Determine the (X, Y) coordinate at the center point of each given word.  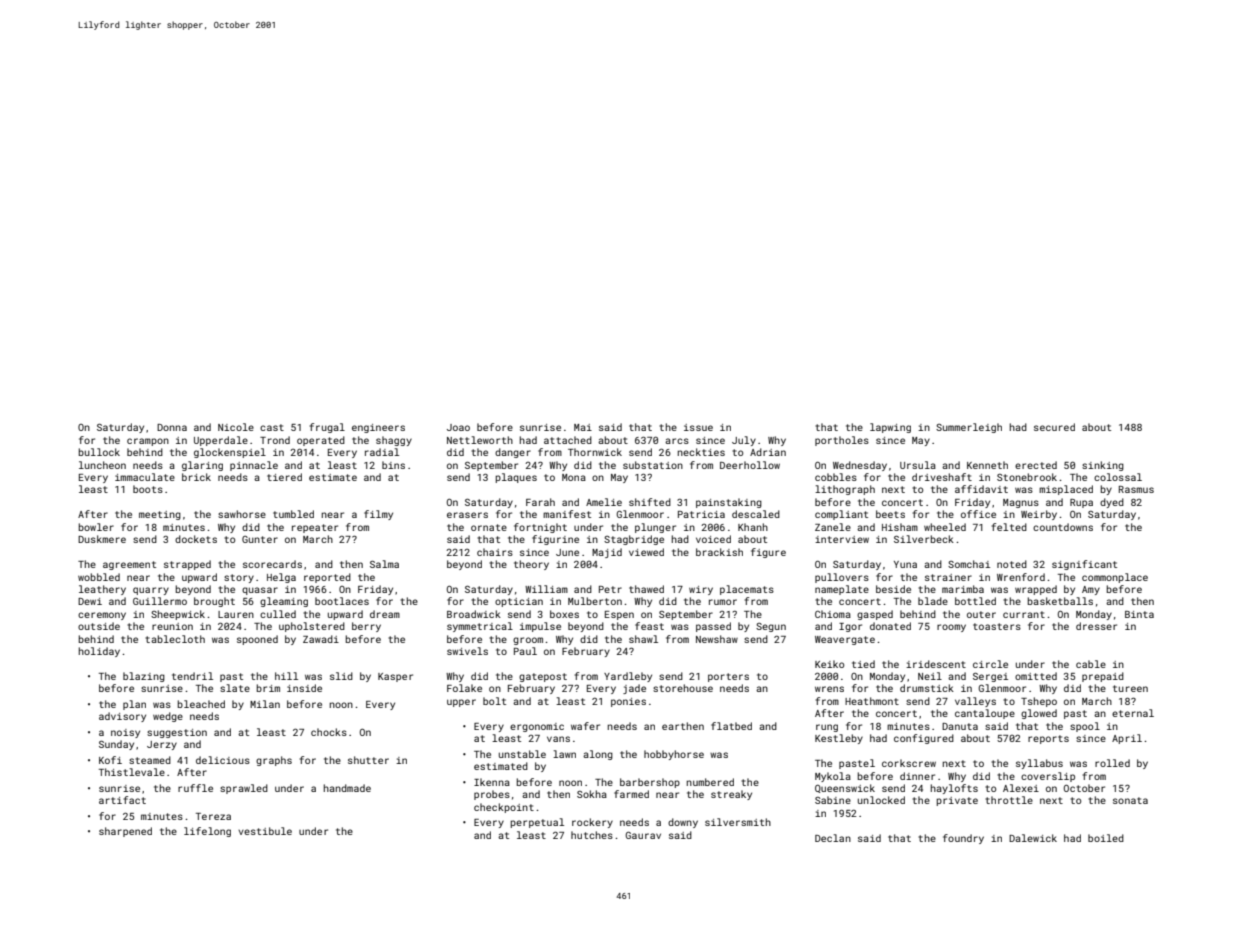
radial (382, 452)
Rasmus (1136, 489)
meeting (160, 515)
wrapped (1036, 590)
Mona (574, 477)
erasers (467, 515)
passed (713, 627)
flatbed (731, 726)
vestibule (265, 831)
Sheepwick (178, 615)
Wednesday (860, 466)
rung (827, 728)
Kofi (110, 760)
